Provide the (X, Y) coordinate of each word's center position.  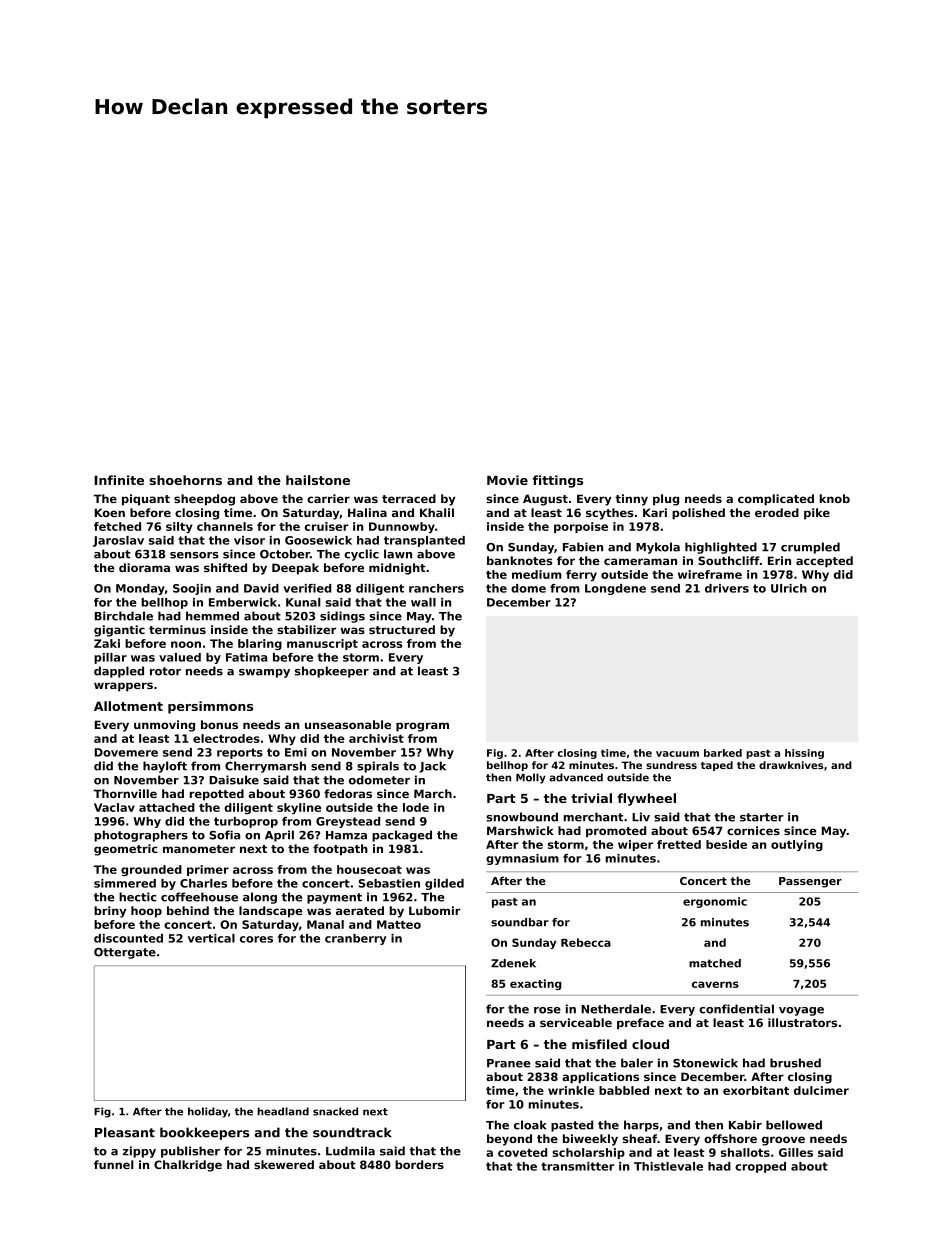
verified (307, 588)
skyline (299, 808)
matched (715, 963)
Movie (507, 480)
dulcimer (821, 1090)
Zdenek (513, 963)
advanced (576, 777)
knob (835, 498)
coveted (522, 1152)
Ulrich (789, 588)
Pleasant (125, 1132)
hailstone (318, 480)
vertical (211, 938)
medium (537, 574)
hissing (804, 754)
